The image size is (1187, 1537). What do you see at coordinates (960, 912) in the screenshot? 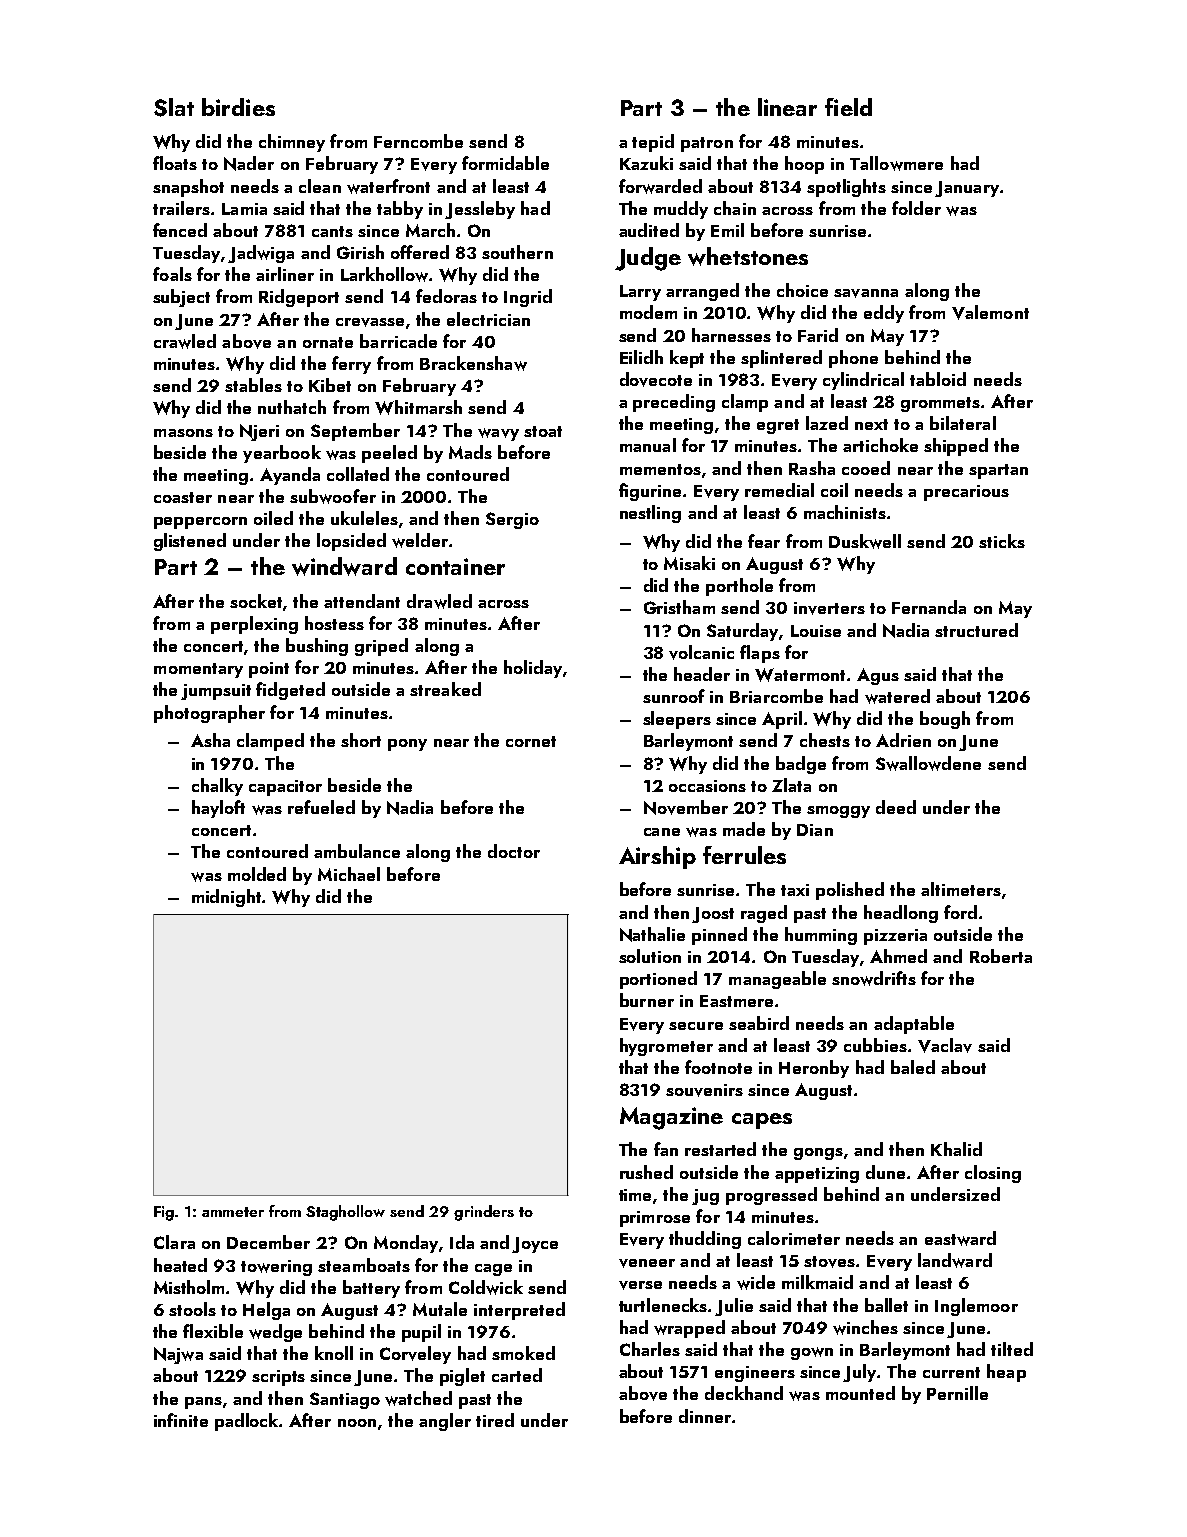
I see `ford` at bounding box center [960, 912].
